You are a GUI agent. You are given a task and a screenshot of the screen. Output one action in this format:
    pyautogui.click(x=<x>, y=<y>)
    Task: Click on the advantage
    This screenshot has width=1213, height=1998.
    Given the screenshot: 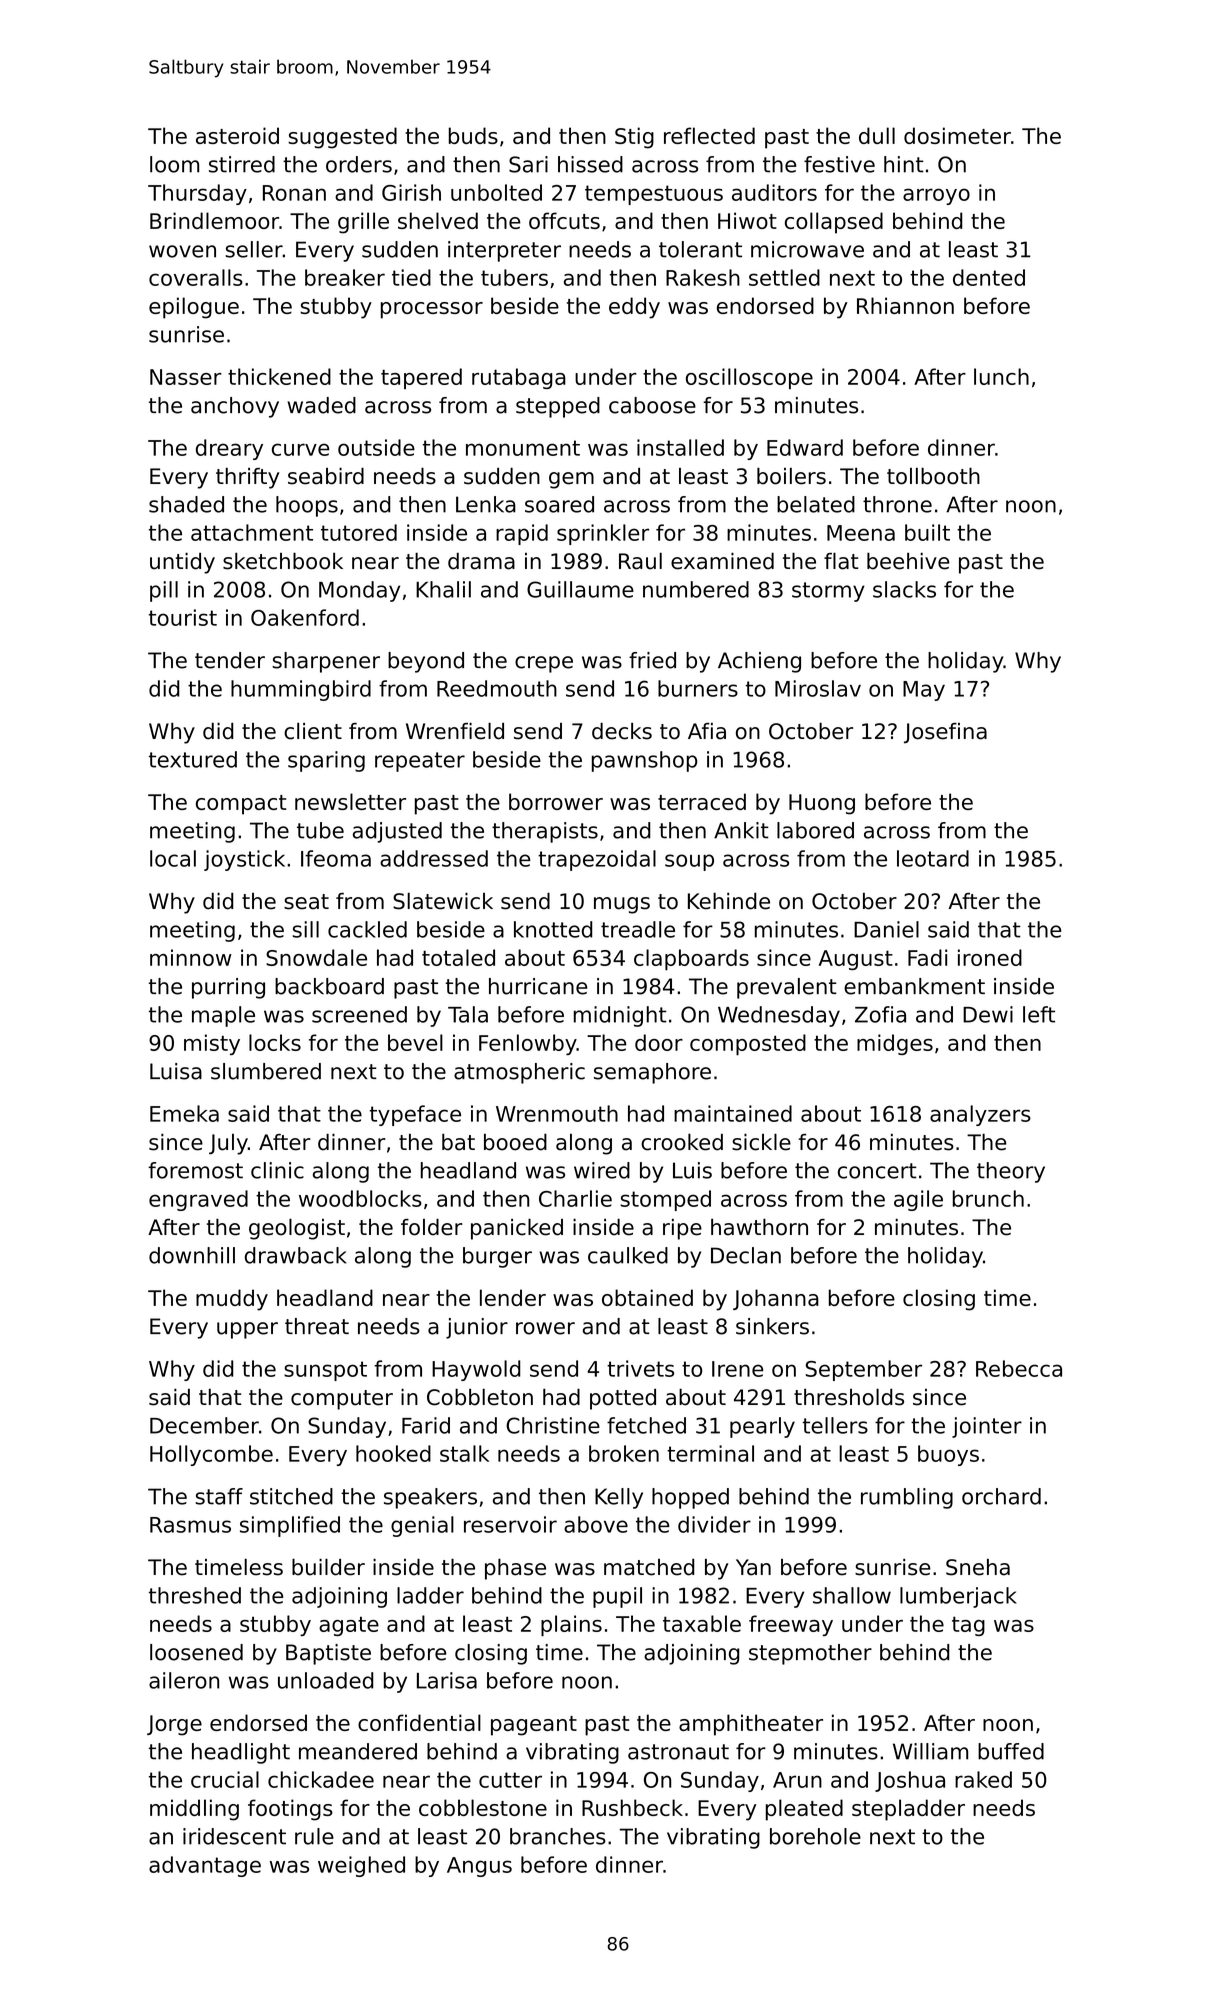 What is the action you would take?
    pyautogui.click(x=205, y=1866)
